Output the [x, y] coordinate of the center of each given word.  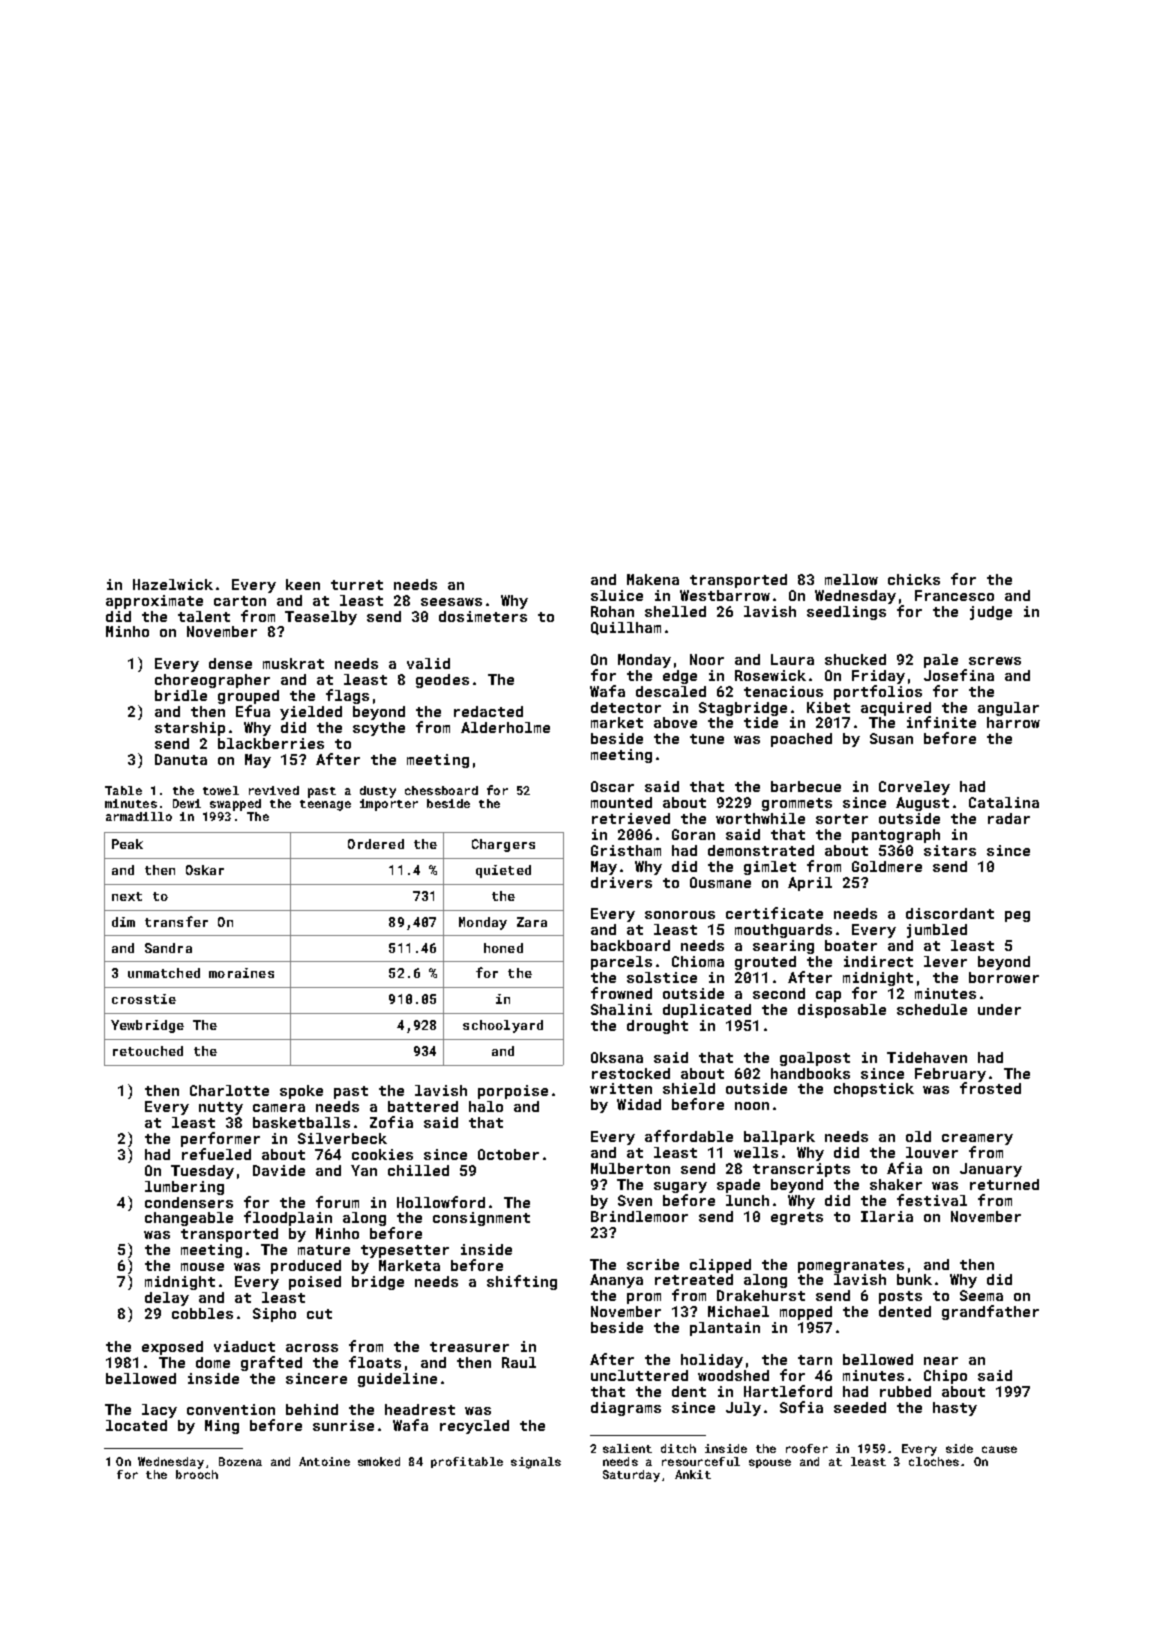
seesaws [451, 602]
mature [324, 1250]
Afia [904, 1168]
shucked [855, 659]
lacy [159, 1411]
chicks [914, 579]
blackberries [271, 743]
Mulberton [630, 1168]
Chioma [698, 961]
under [999, 1009]
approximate [154, 602]
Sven [635, 1200]
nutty [221, 1108]
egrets [797, 1218]
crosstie [144, 999]
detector [626, 707]
